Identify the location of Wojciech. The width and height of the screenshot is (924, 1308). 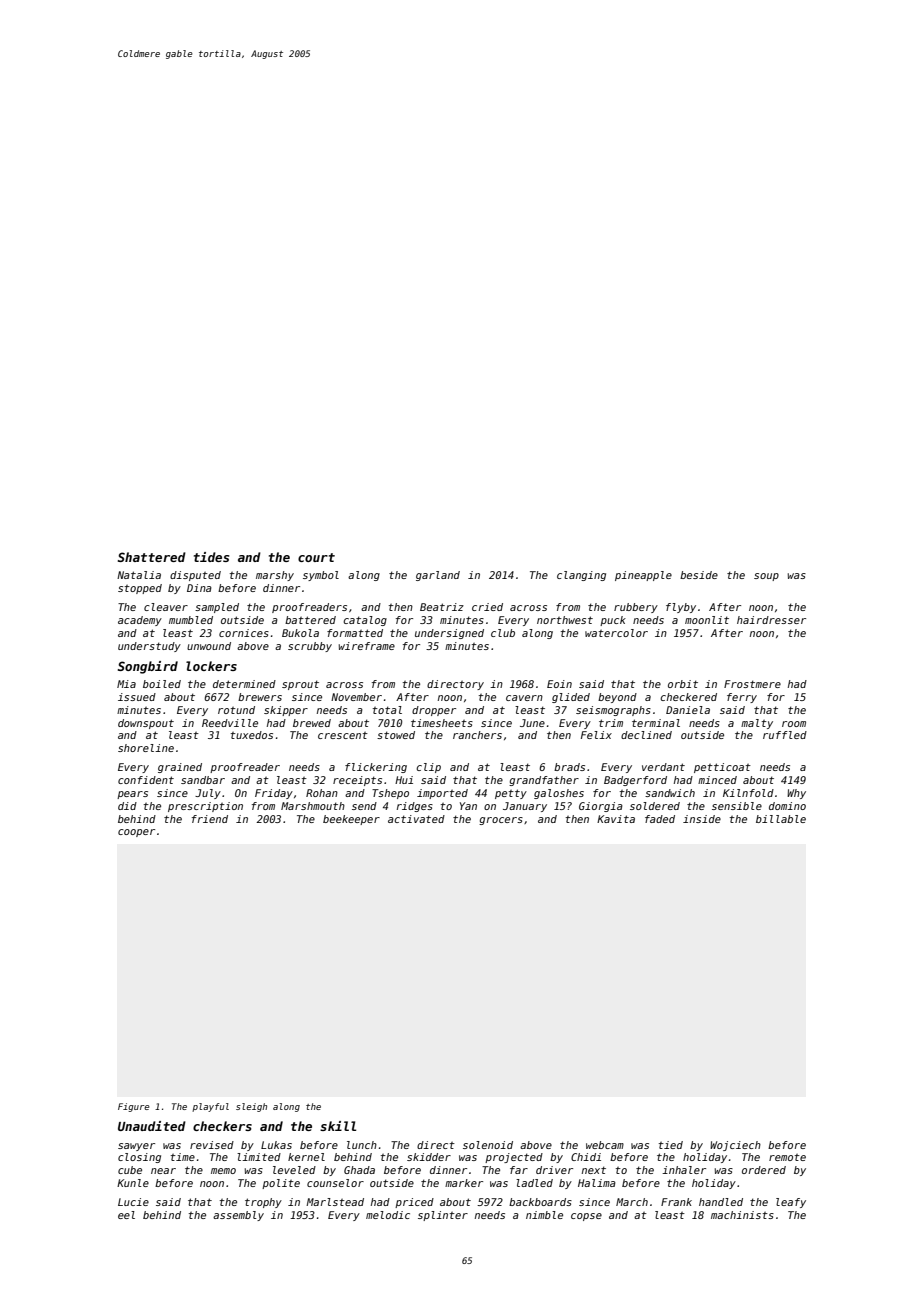
(735, 1146).
